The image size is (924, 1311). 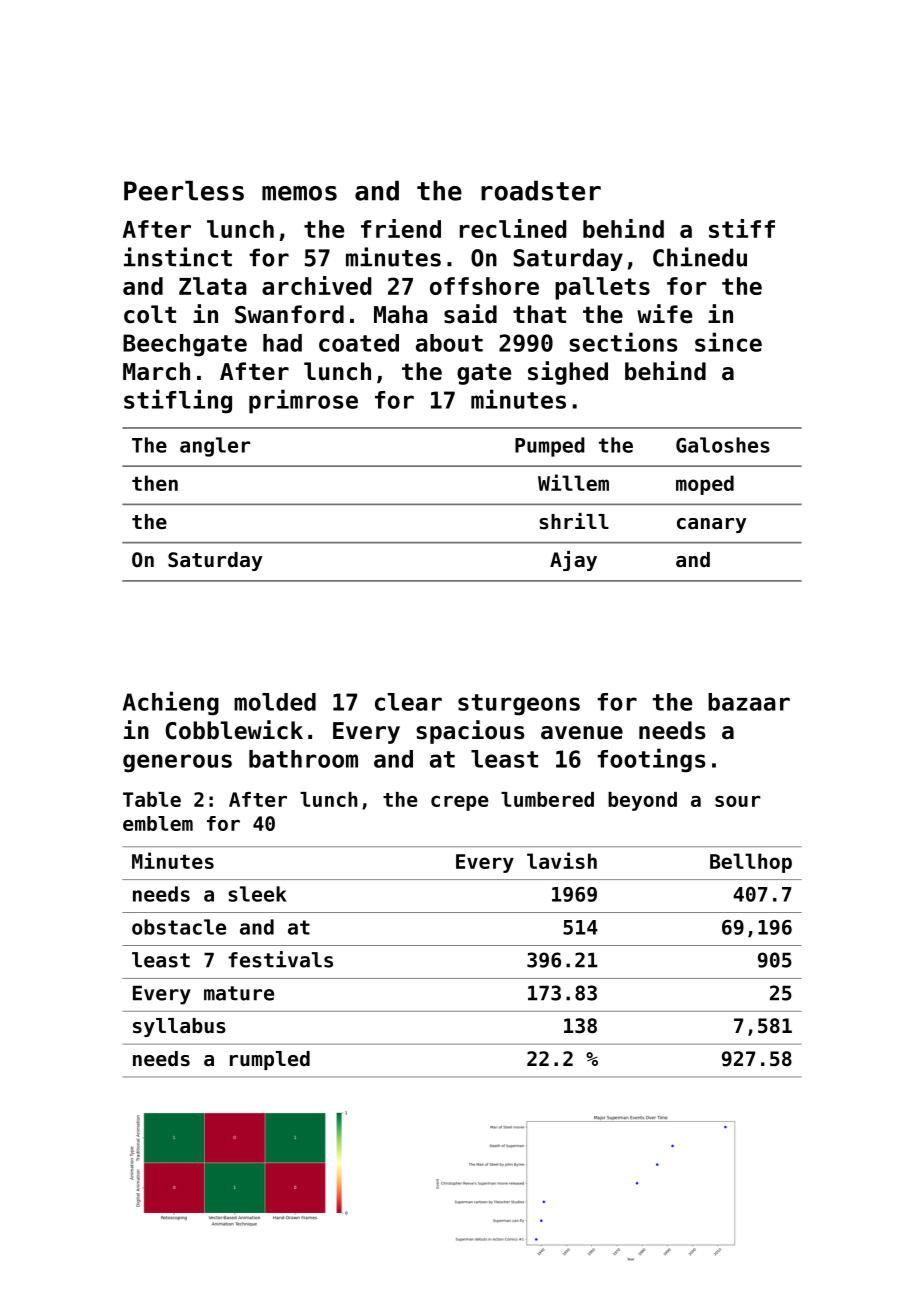 What do you see at coordinates (289, 314) in the document?
I see `Swanford` at bounding box center [289, 314].
